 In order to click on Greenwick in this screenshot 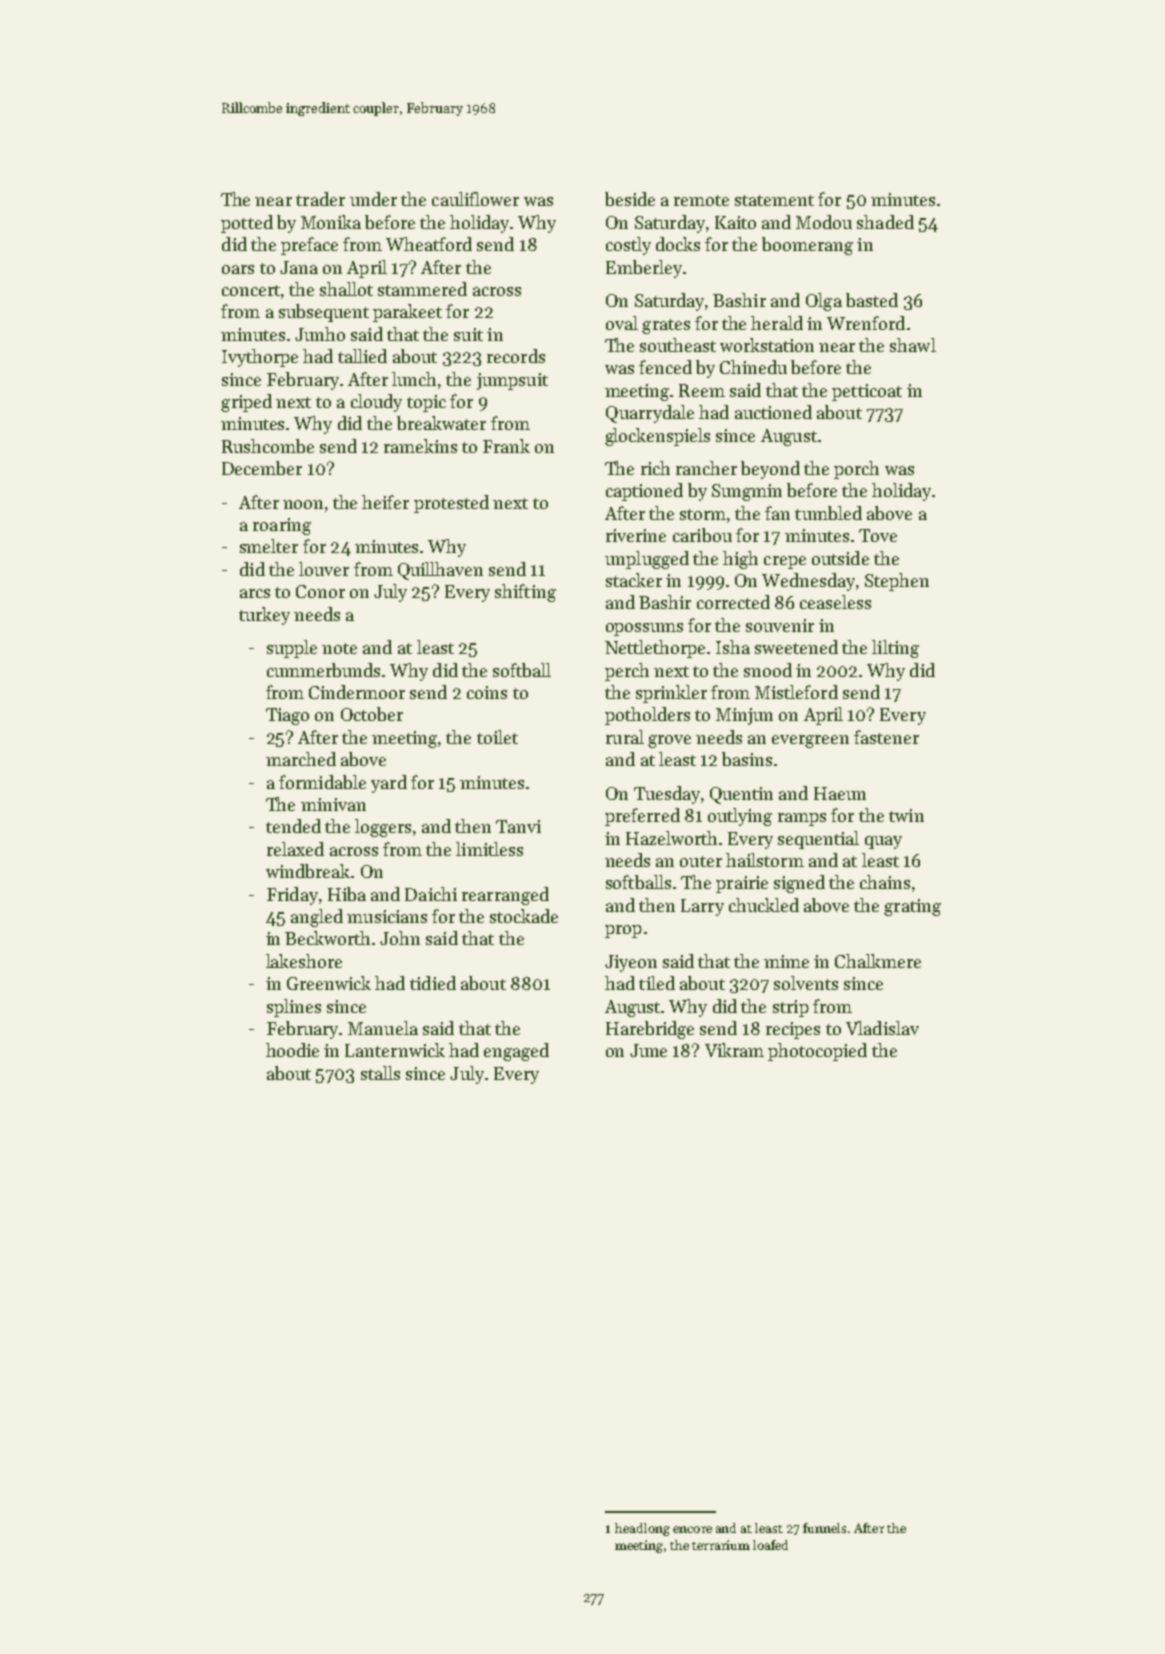, I will do `click(329, 983)`.
